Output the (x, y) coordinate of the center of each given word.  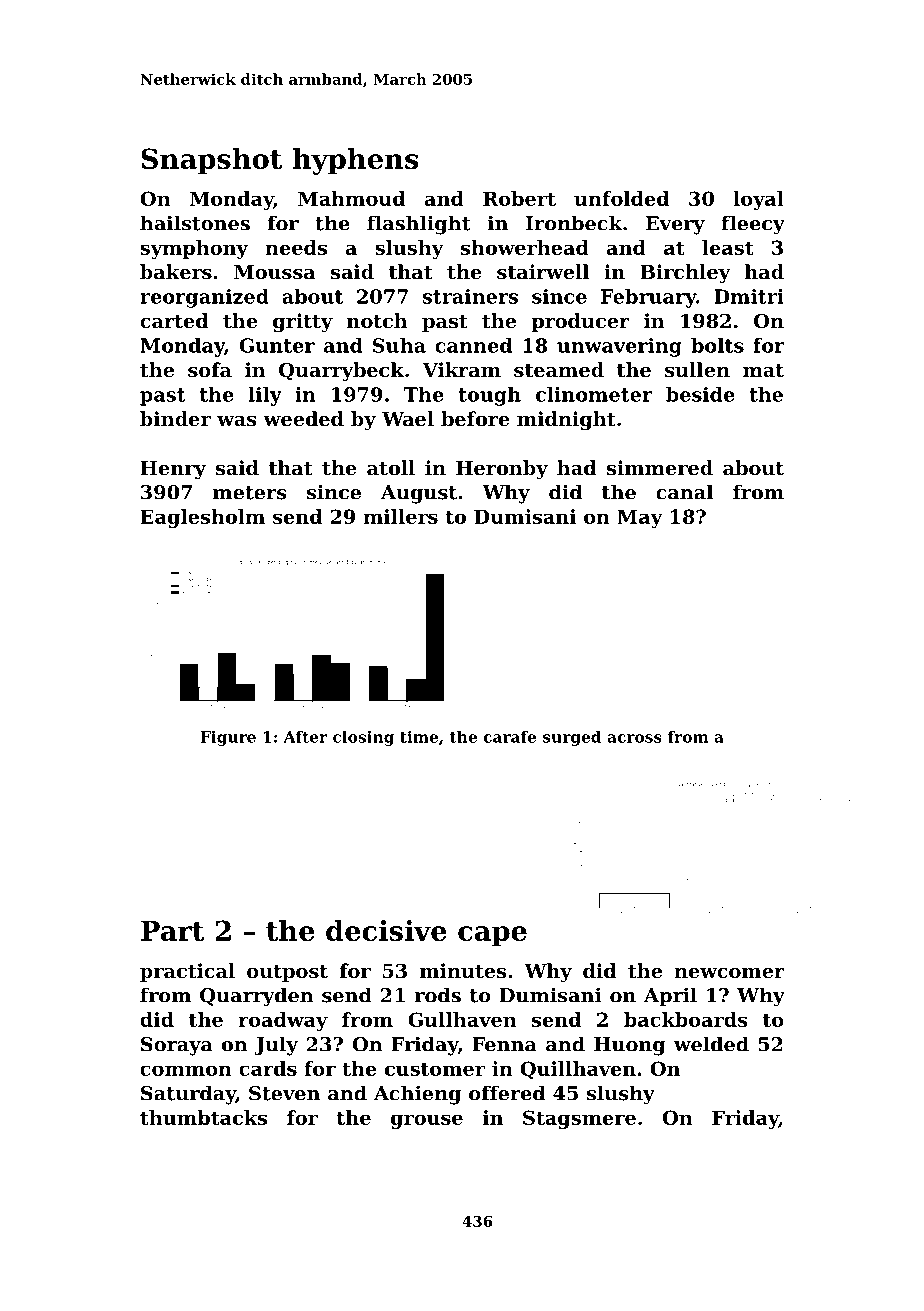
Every (675, 225)
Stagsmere (579, 1119)
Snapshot (211, 161)
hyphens (356, 161)
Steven (284, 1093)
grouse (427, 1121)
